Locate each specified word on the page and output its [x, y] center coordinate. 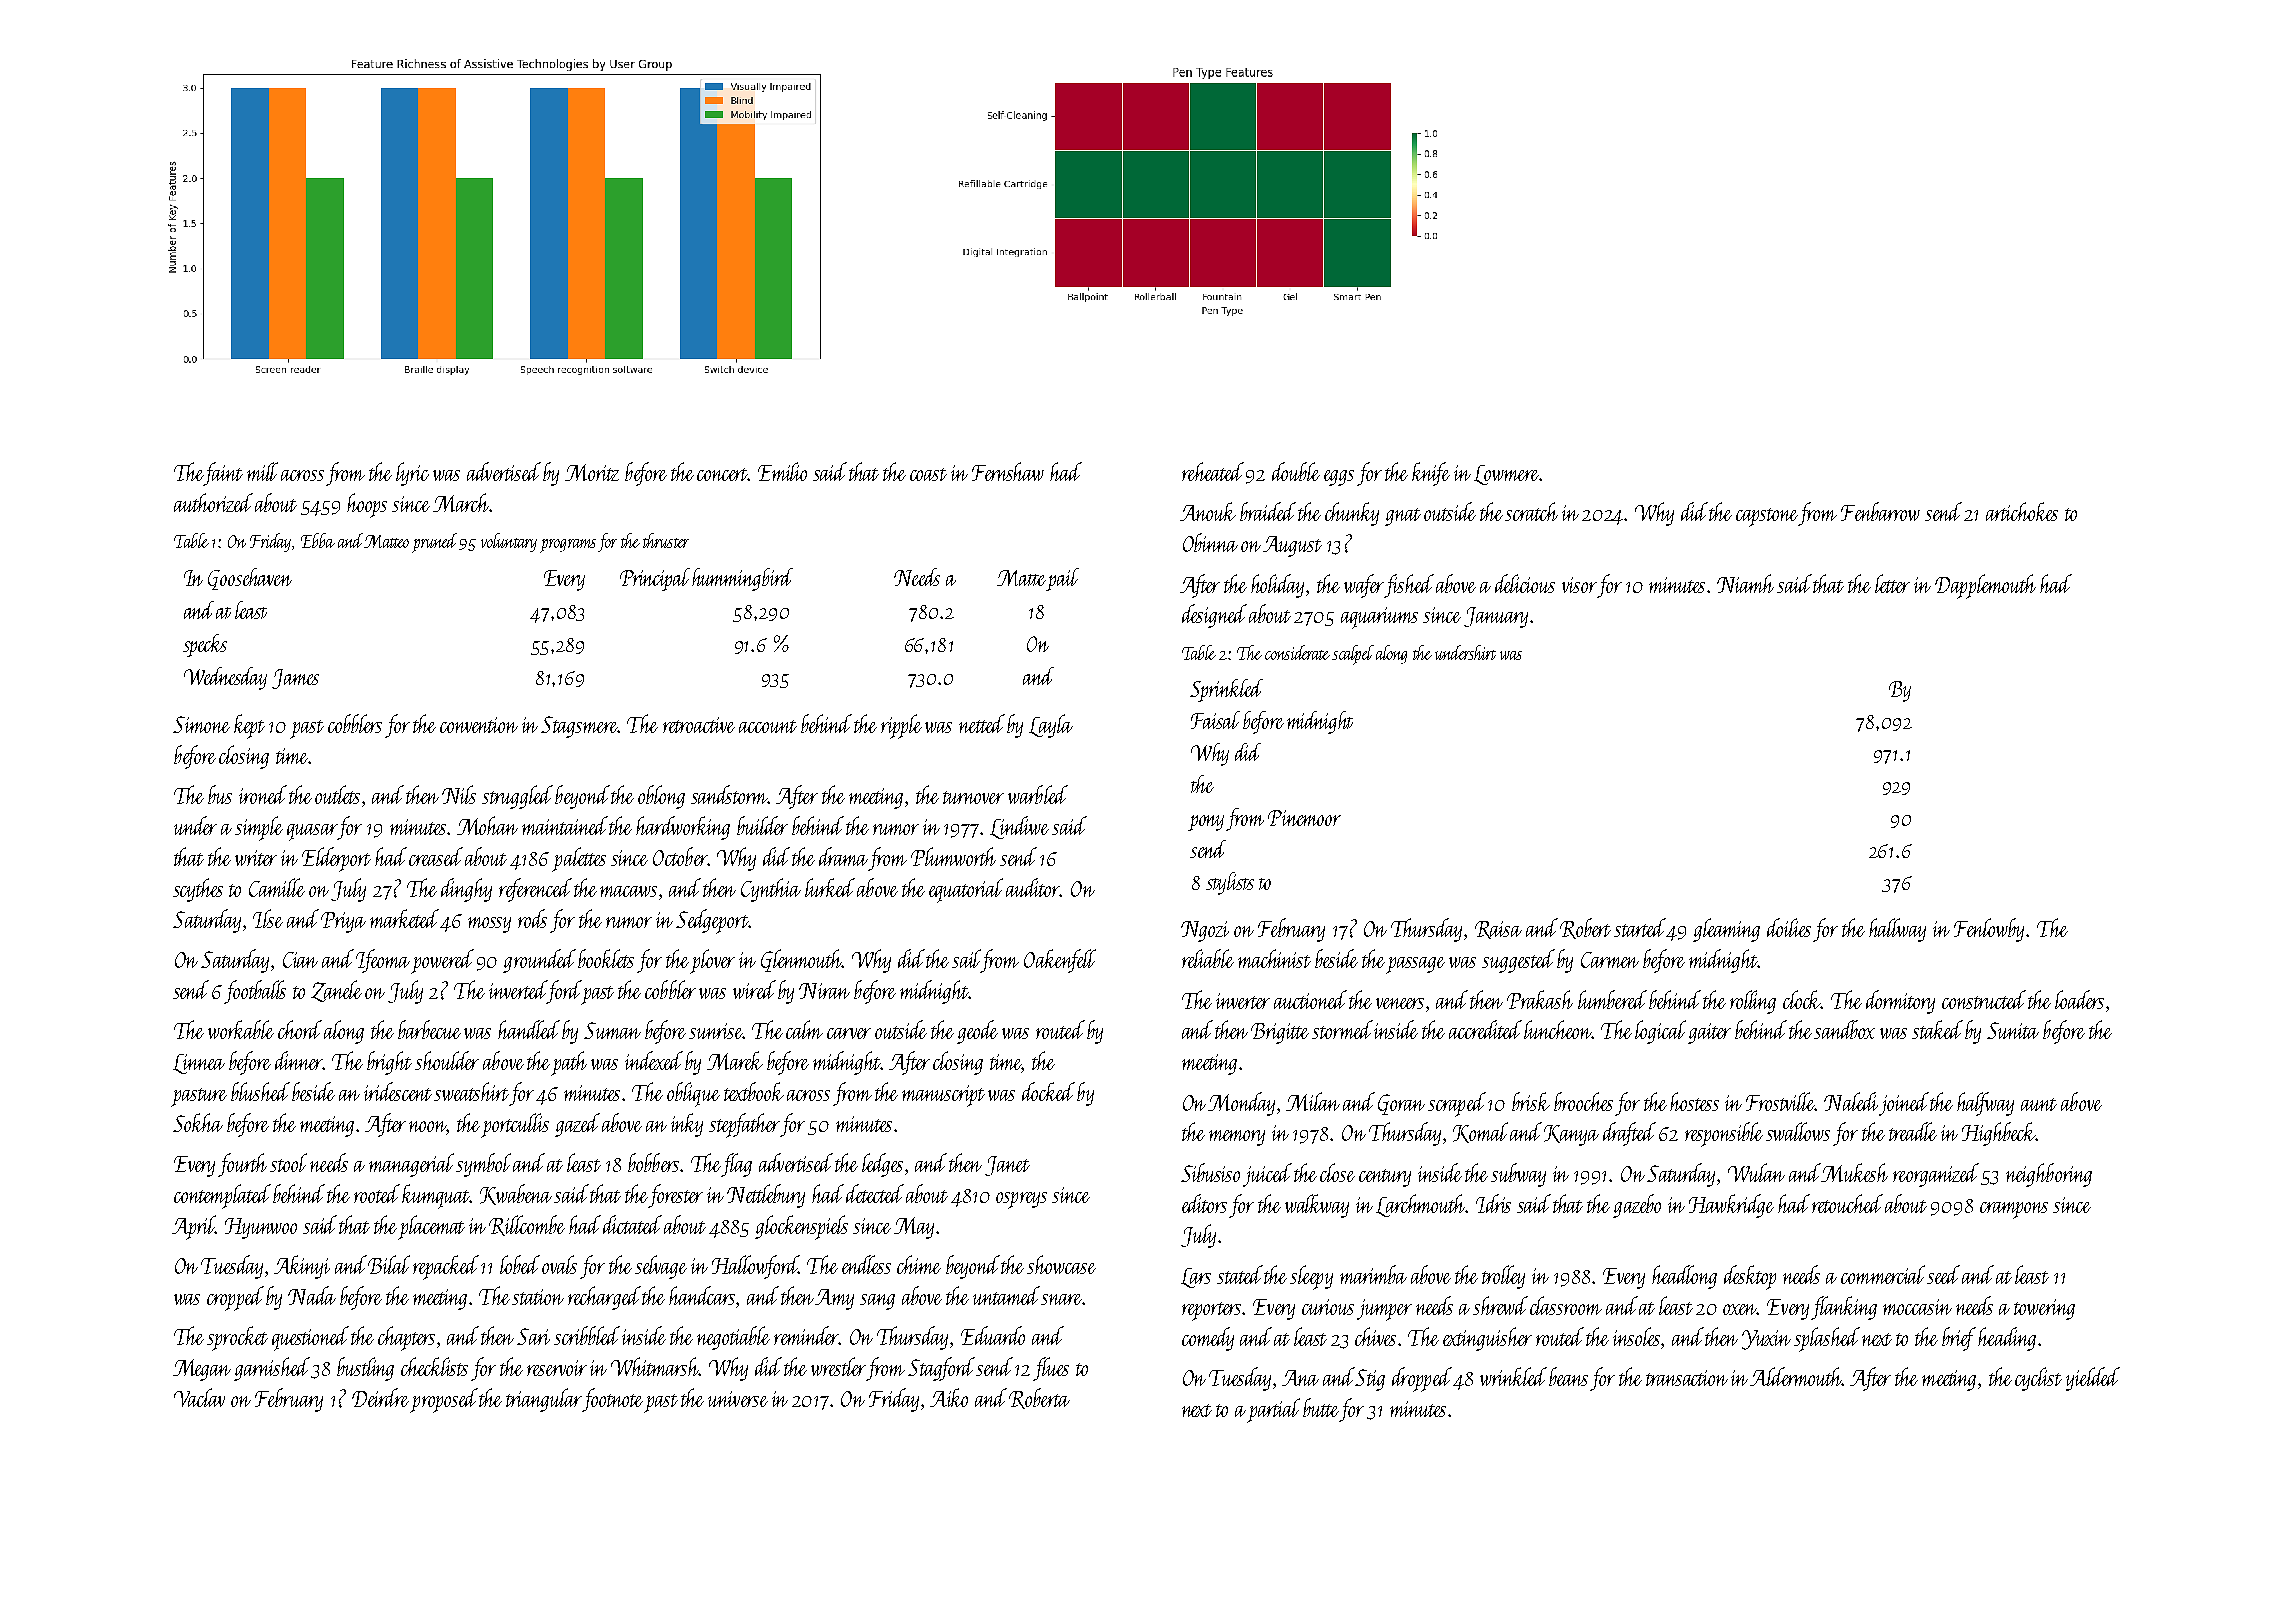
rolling [1753, 1002]
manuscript [943, 1096]
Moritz [592, 472]
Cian [300, 960]
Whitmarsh [655, 1366]
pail [1062, 579]
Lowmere [1506, 475]
